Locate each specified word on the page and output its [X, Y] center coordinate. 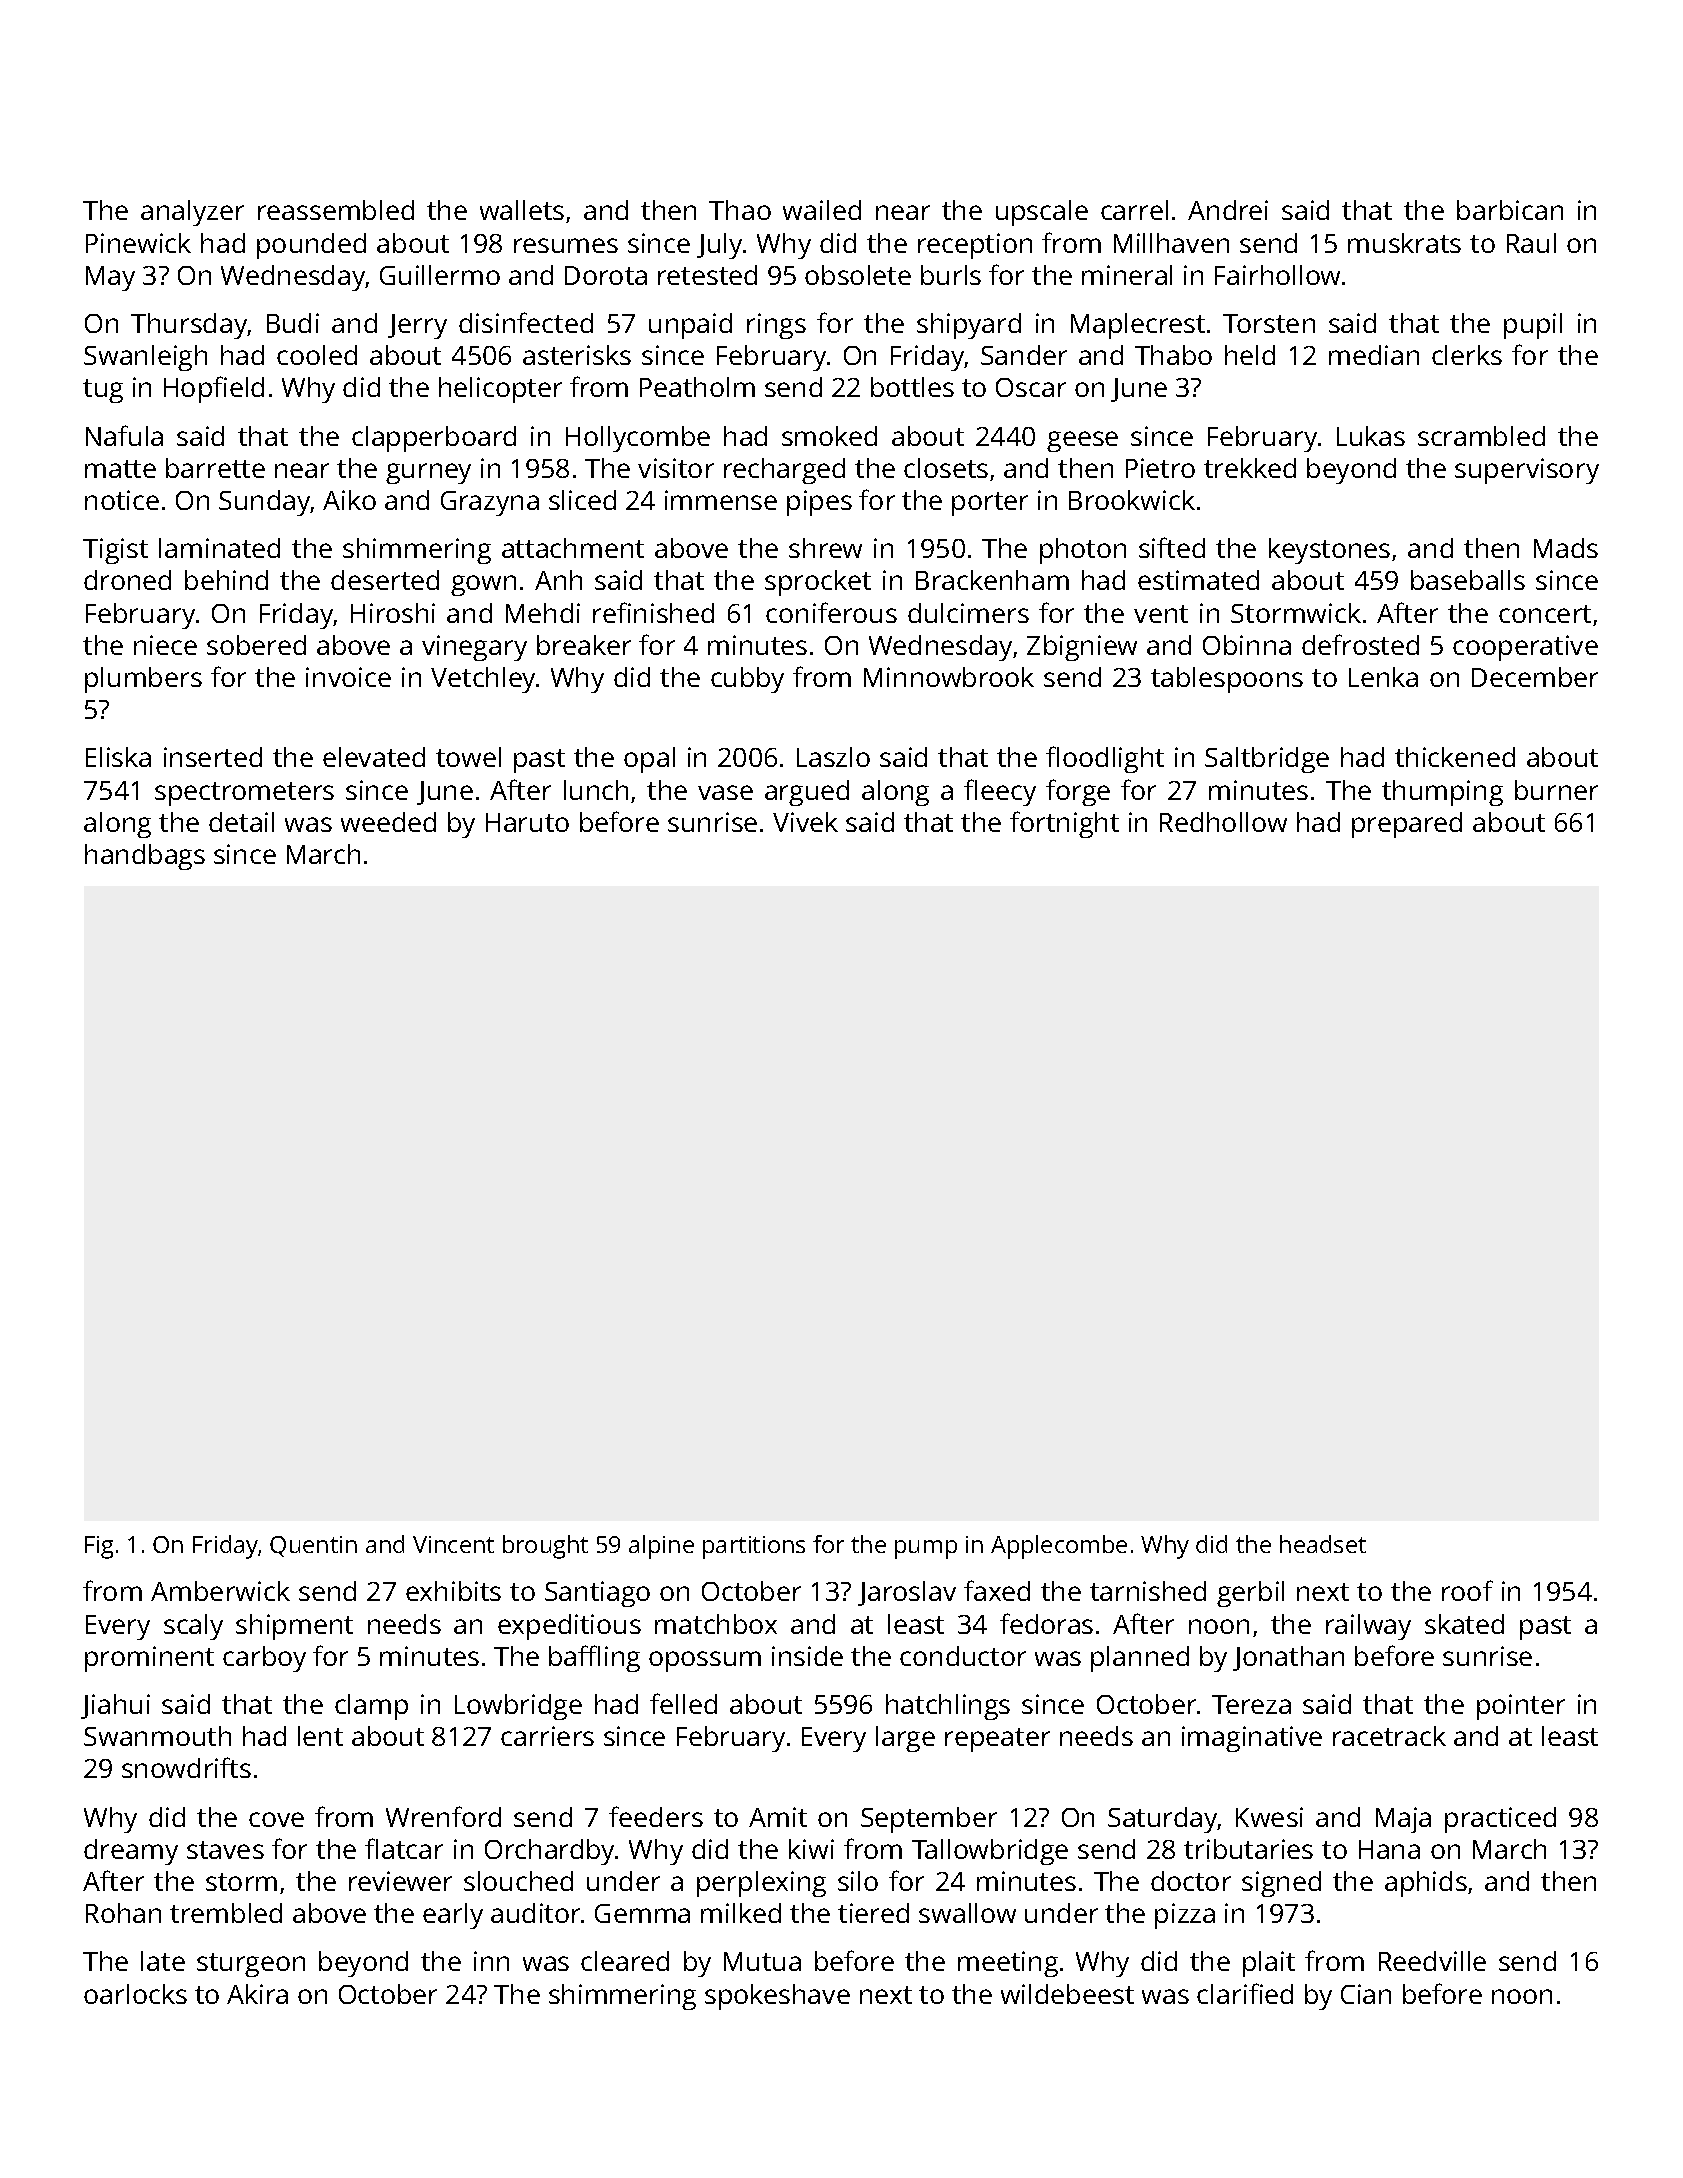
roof [1467, 1590]
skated [1464, 1624]
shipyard [969, 326]
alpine [661, 1547]
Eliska [118, 757]
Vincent [453, 1544]
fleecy [1000, 792]
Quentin [313, 1546]
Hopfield [214, 389]
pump [926, 1549]
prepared [1407, 825]
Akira [257, 1994]
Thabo [1173, 355]
